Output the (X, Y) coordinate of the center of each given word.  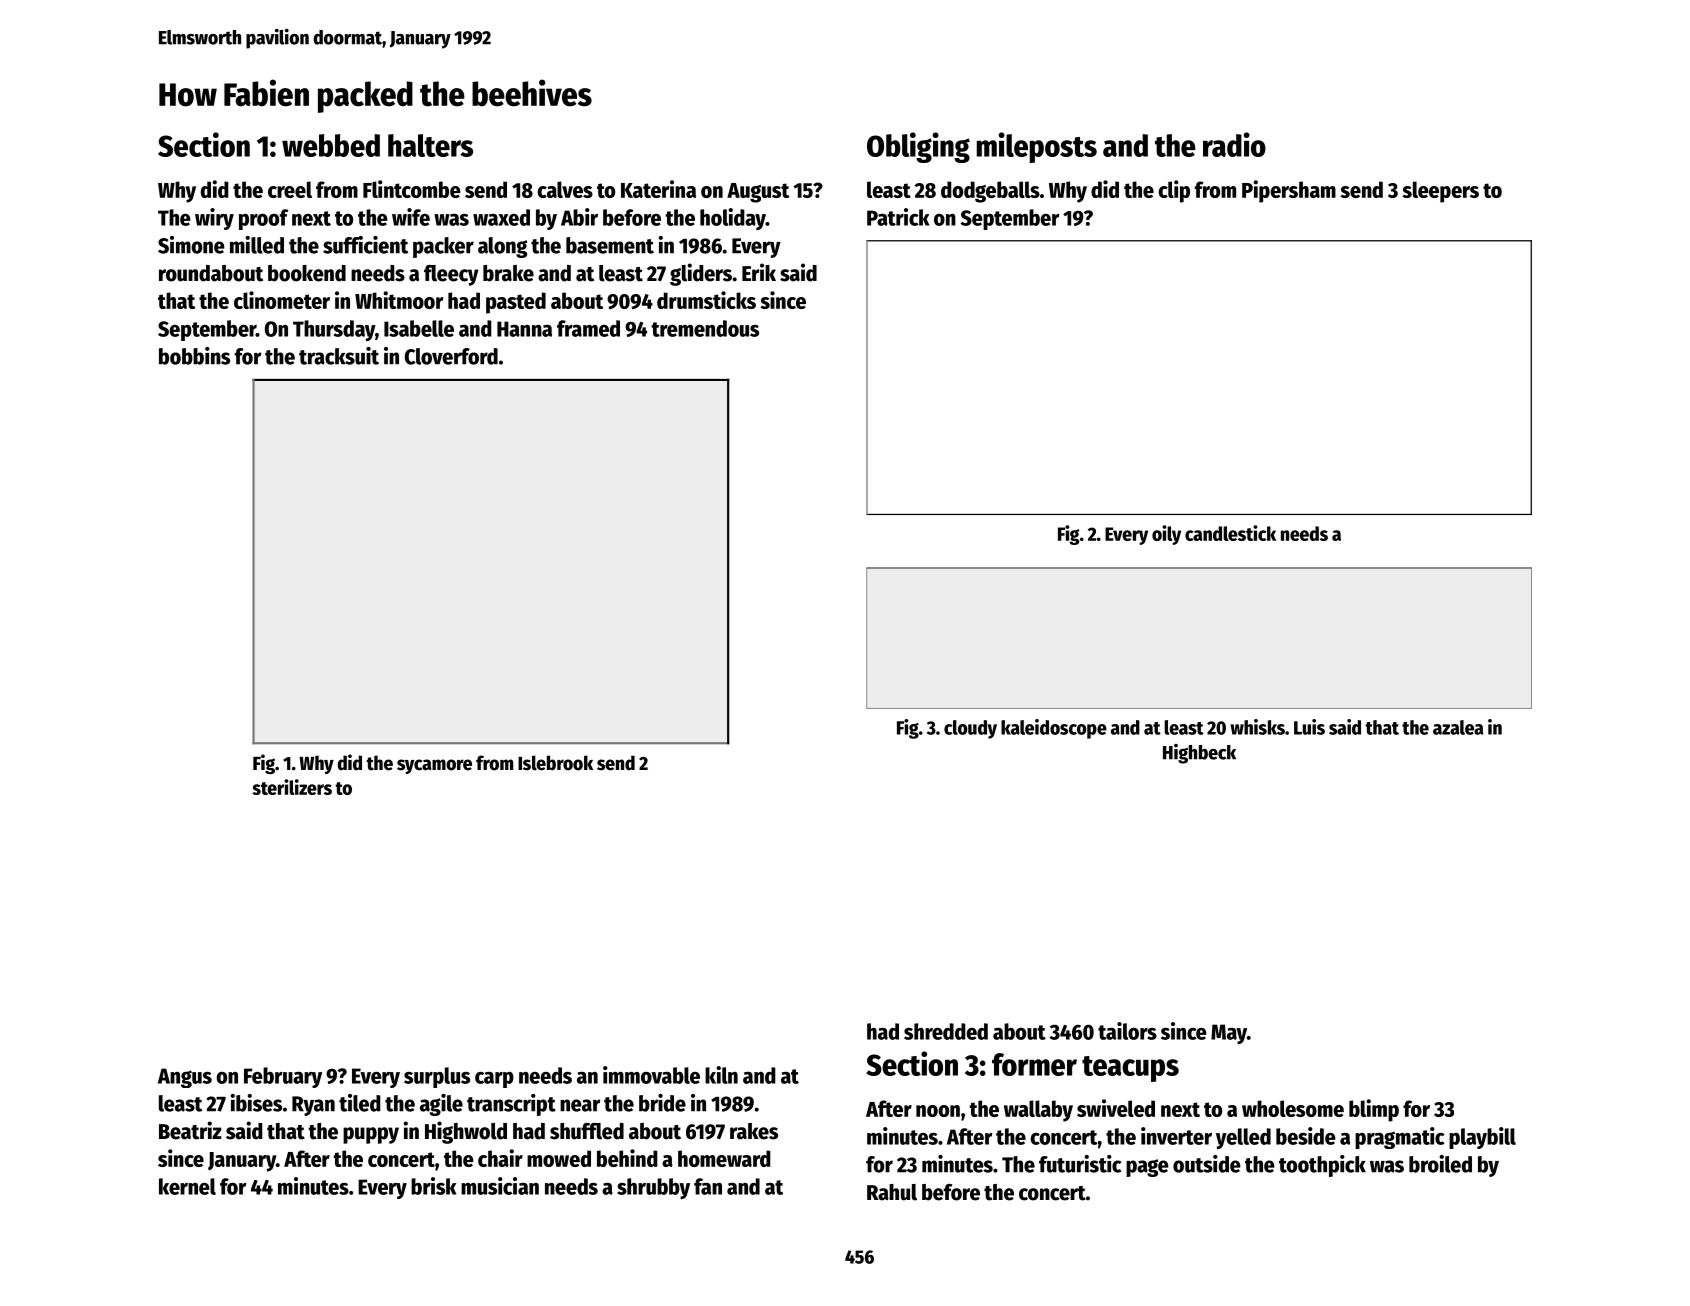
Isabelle (419, 328)
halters (430, 145)
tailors (1127, 1031)
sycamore (434, 766)
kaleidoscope (1054, 729)
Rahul (892, 1192)
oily (1166, 535)
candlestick (1230, 533)
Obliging (918, 147)
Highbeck (1199, 754)
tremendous (705, 328)
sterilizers (292, 787)
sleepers (1440, 192)
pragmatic (1399, 1138)
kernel (187, 1186)
